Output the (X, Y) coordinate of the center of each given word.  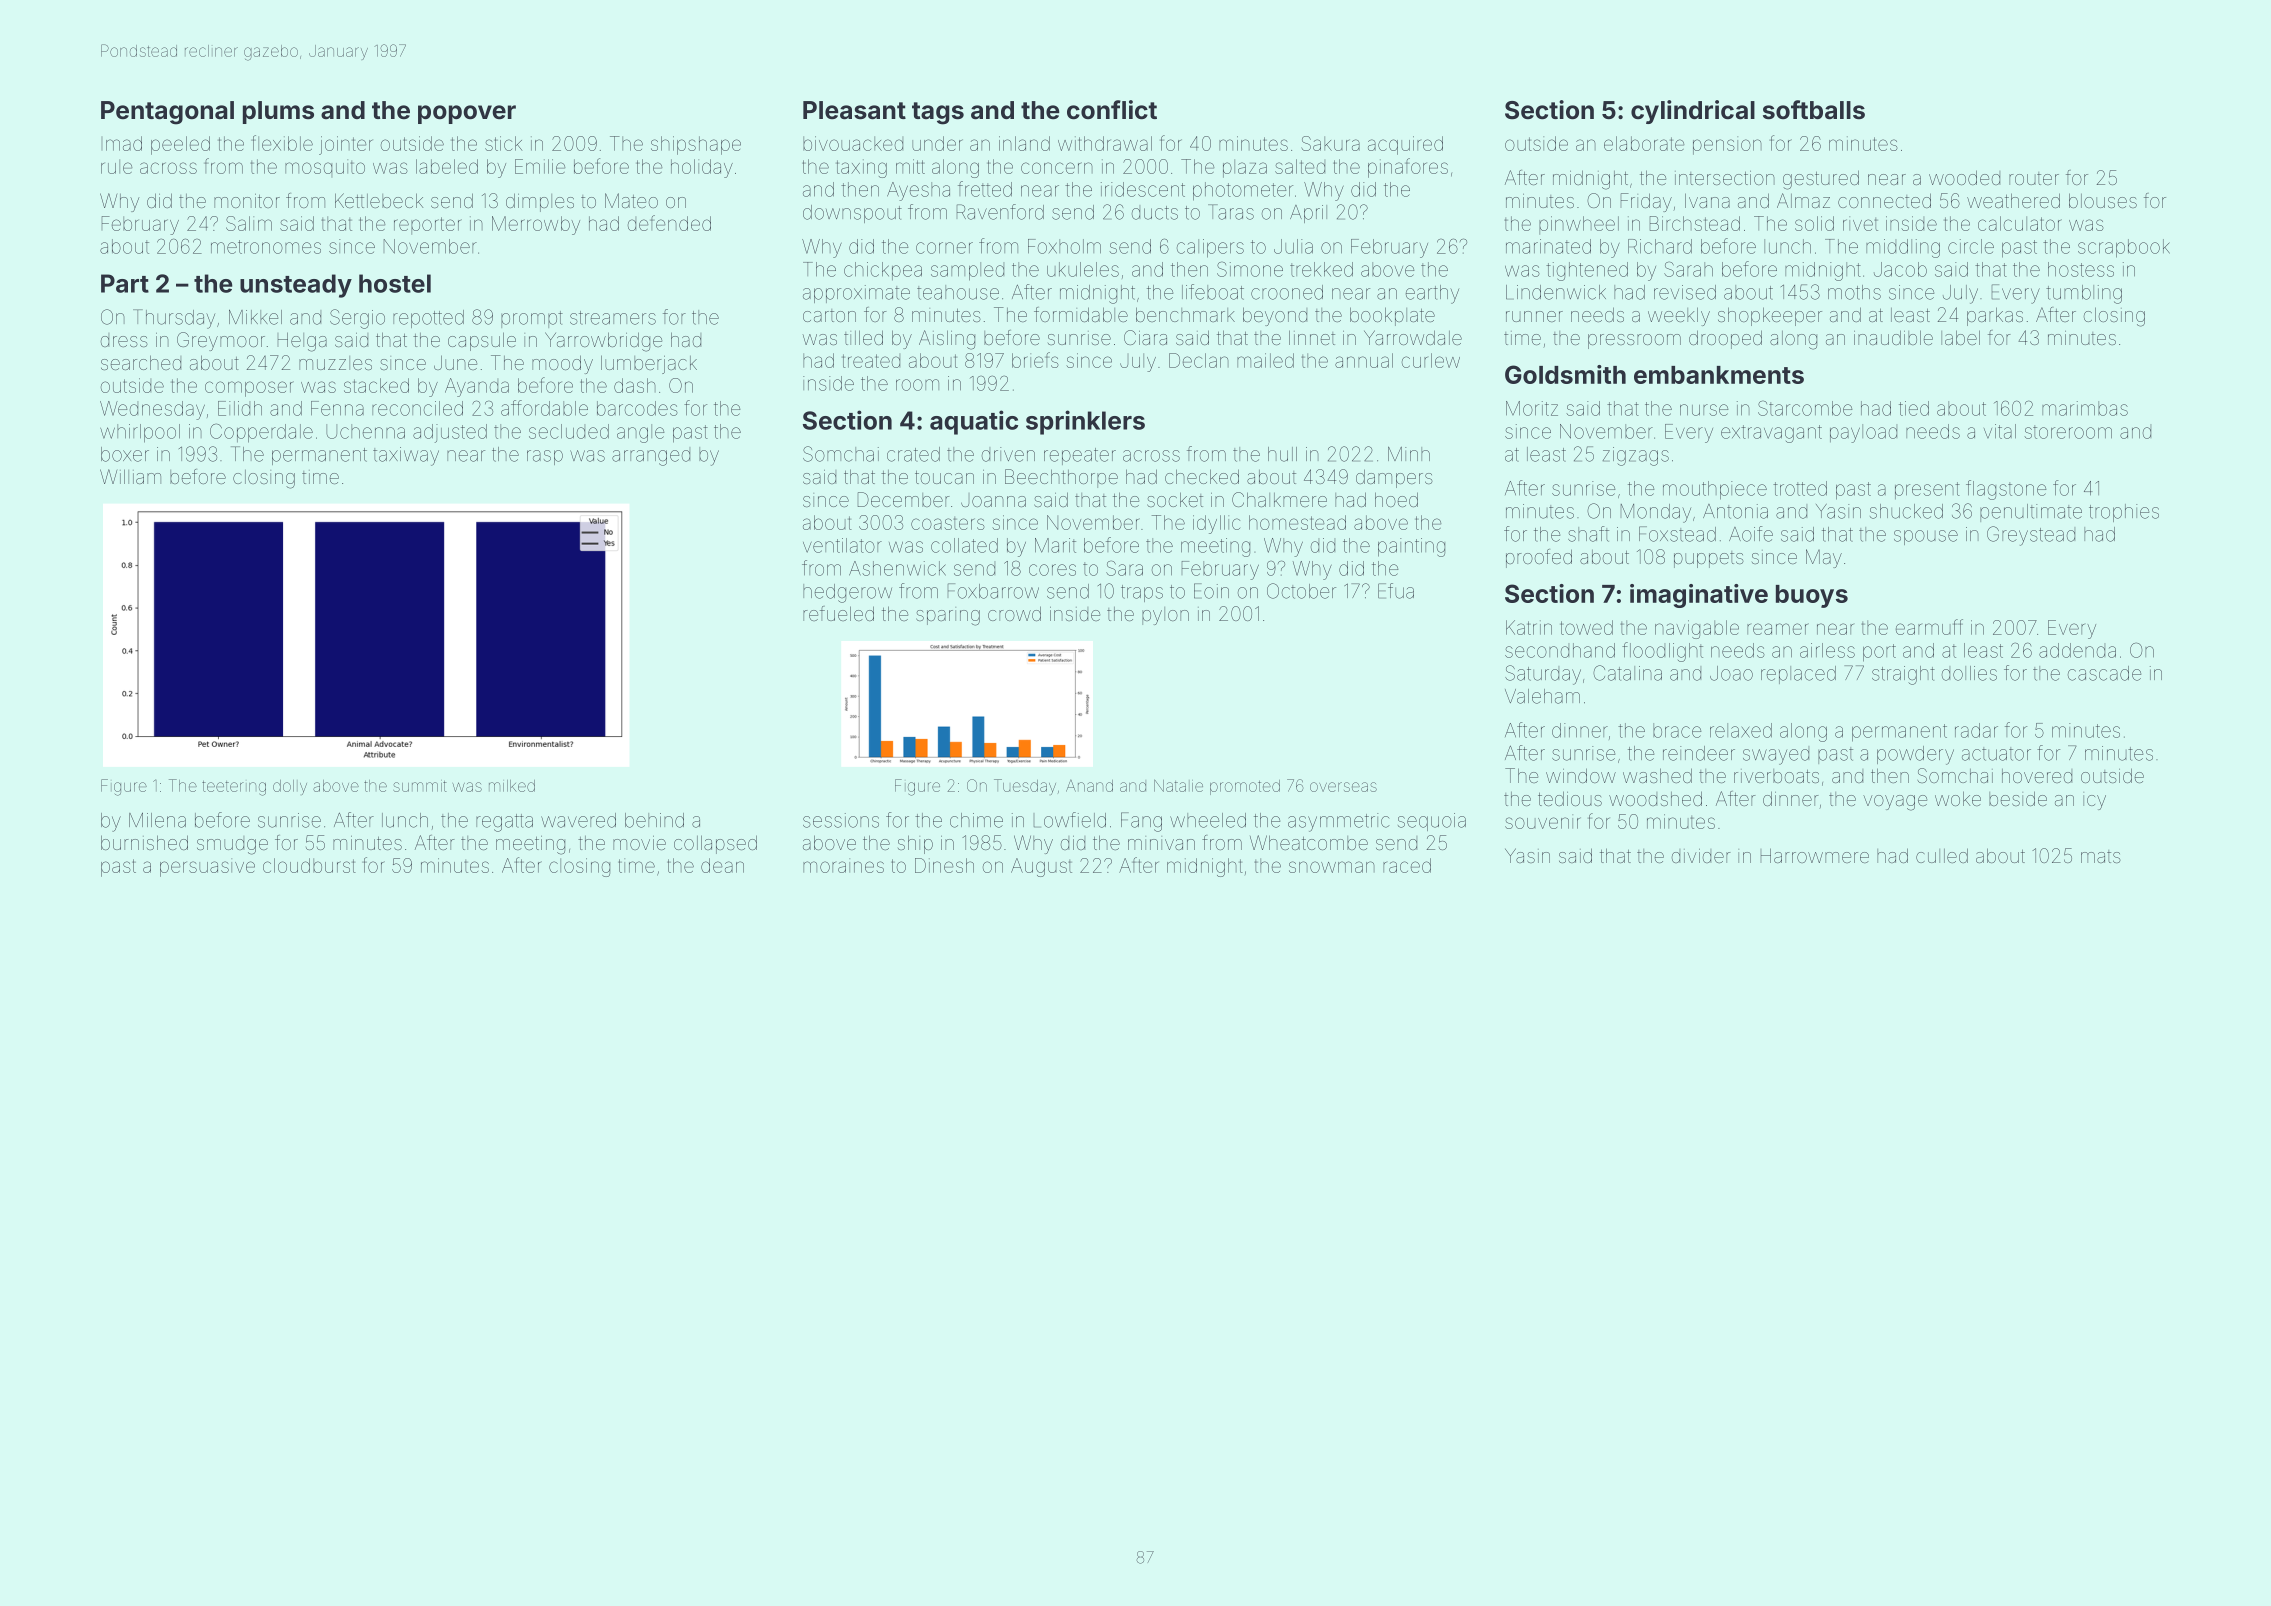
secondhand (1560, 650)
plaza (1245, 168)
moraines (843, 865)
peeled (180, 145)
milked (512, 786)
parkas (1995, 316)
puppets (1709, 559)
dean (722, 865)
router (2034, 178)
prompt (532, 319)
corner (944, 248)
